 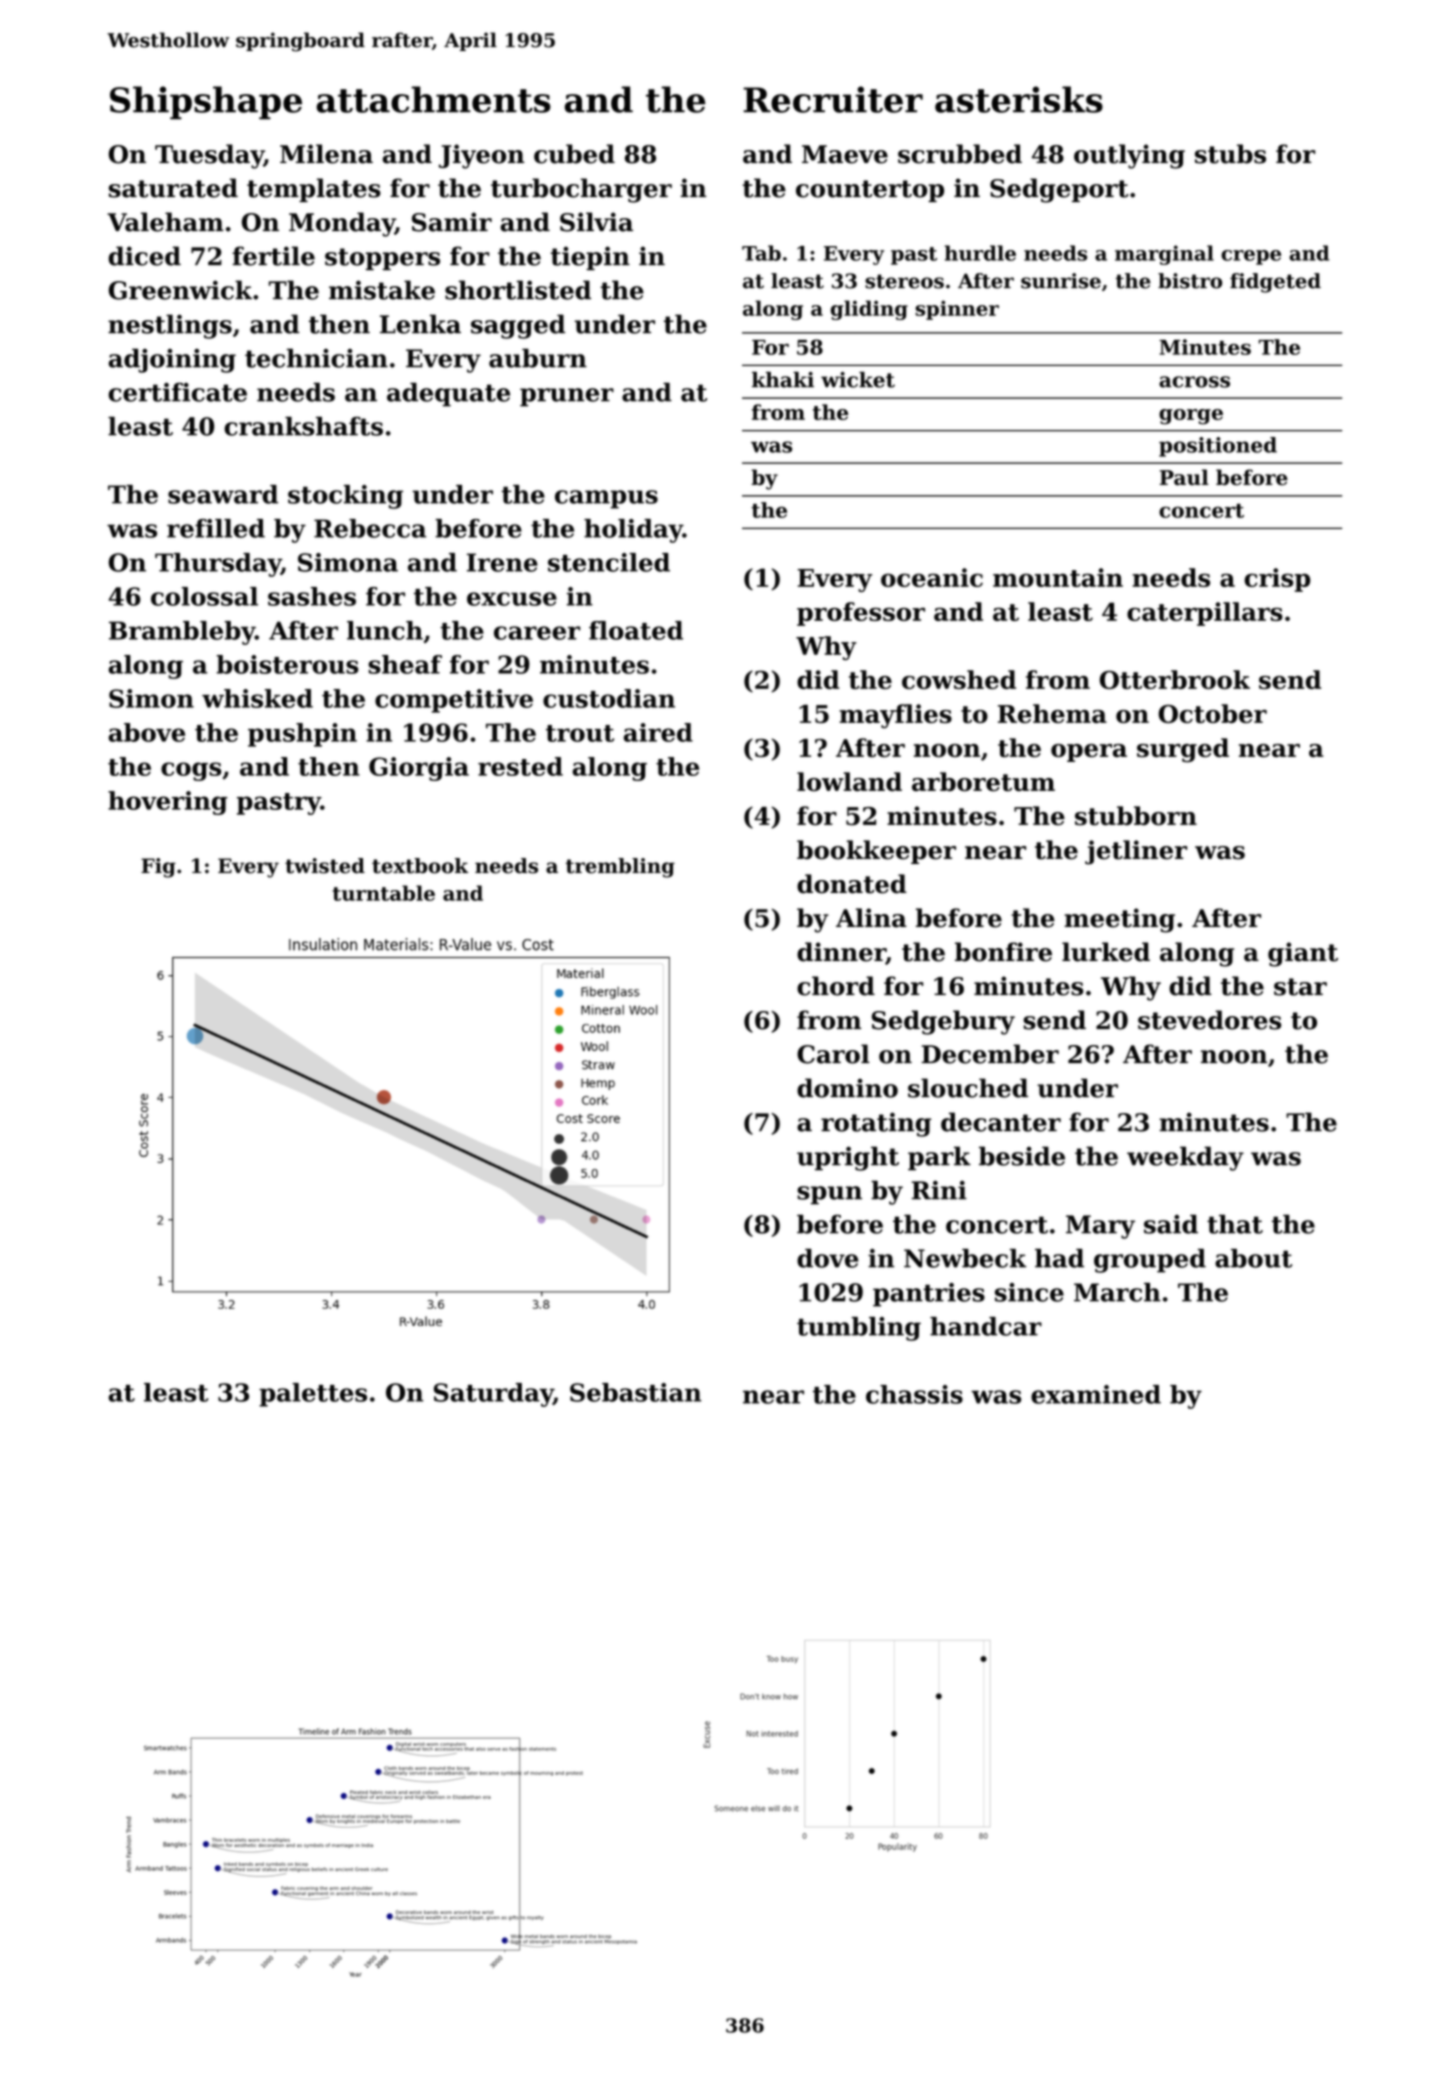 I want to click on meeting, so click(x=1119, y=920).
